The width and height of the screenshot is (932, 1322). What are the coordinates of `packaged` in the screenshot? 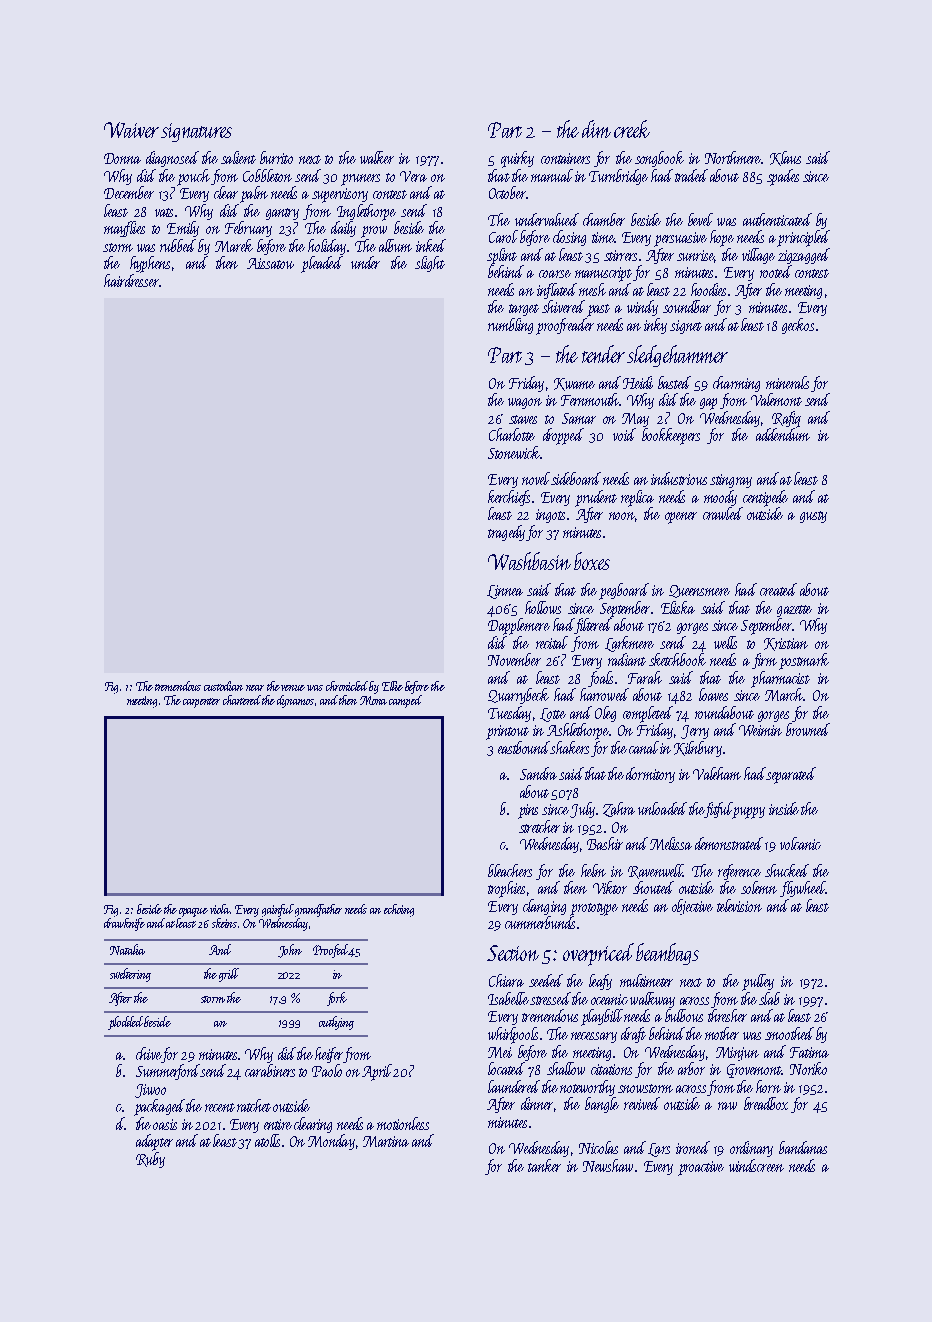 It's located at (159, 1107).
